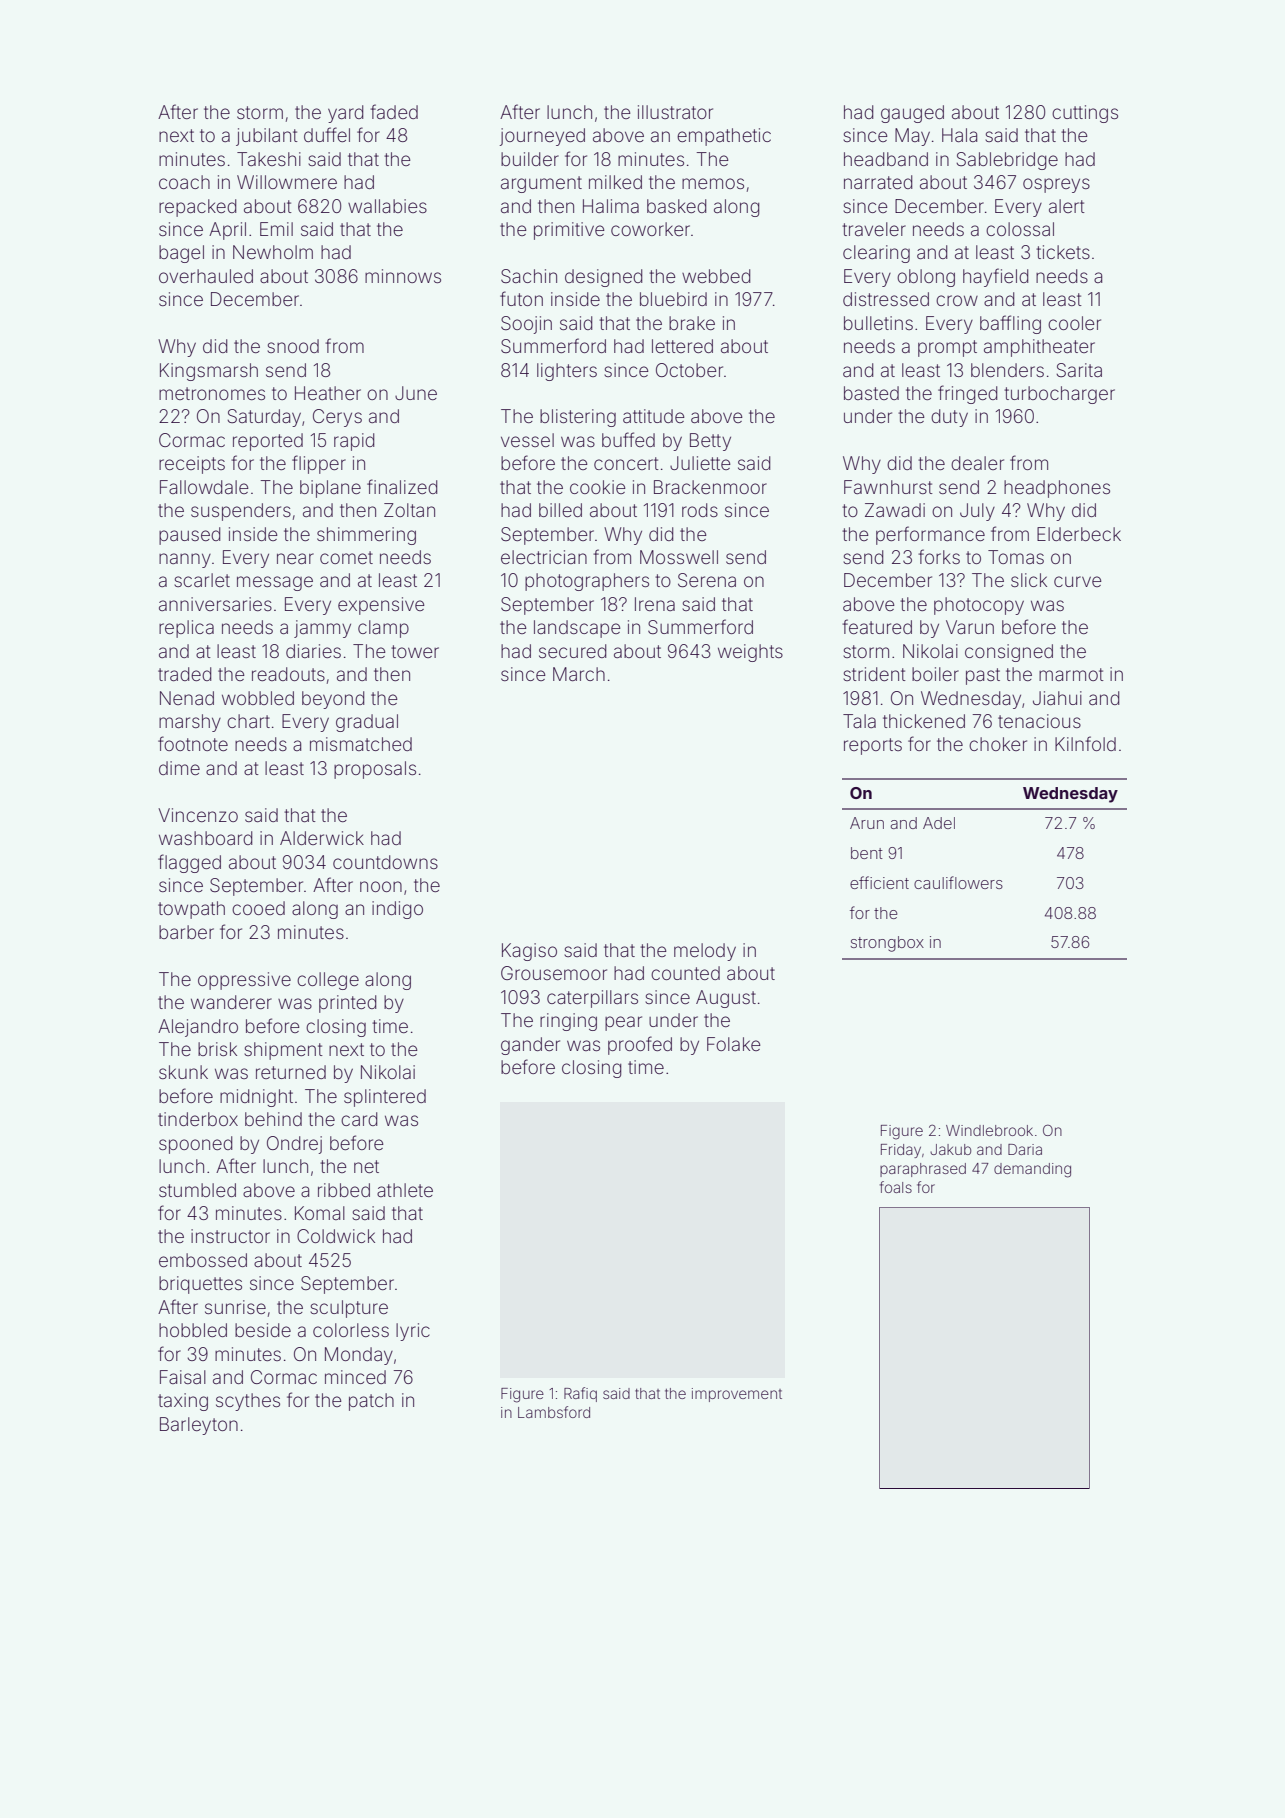 The image size is (1285, 1818). I want to click on Adel, so click(939, 823).
